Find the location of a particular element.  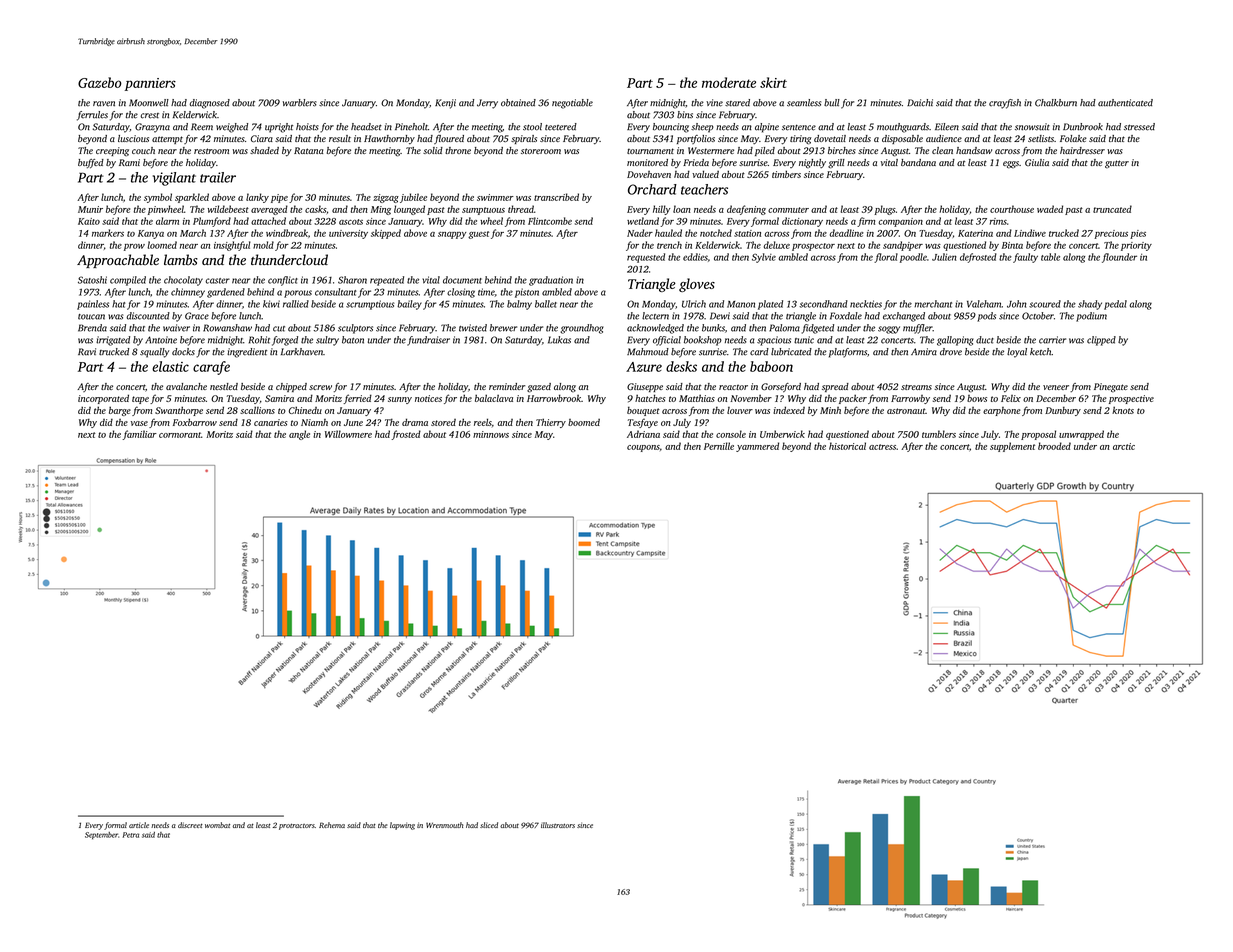

coupons is located at coordinates (643, 448).
